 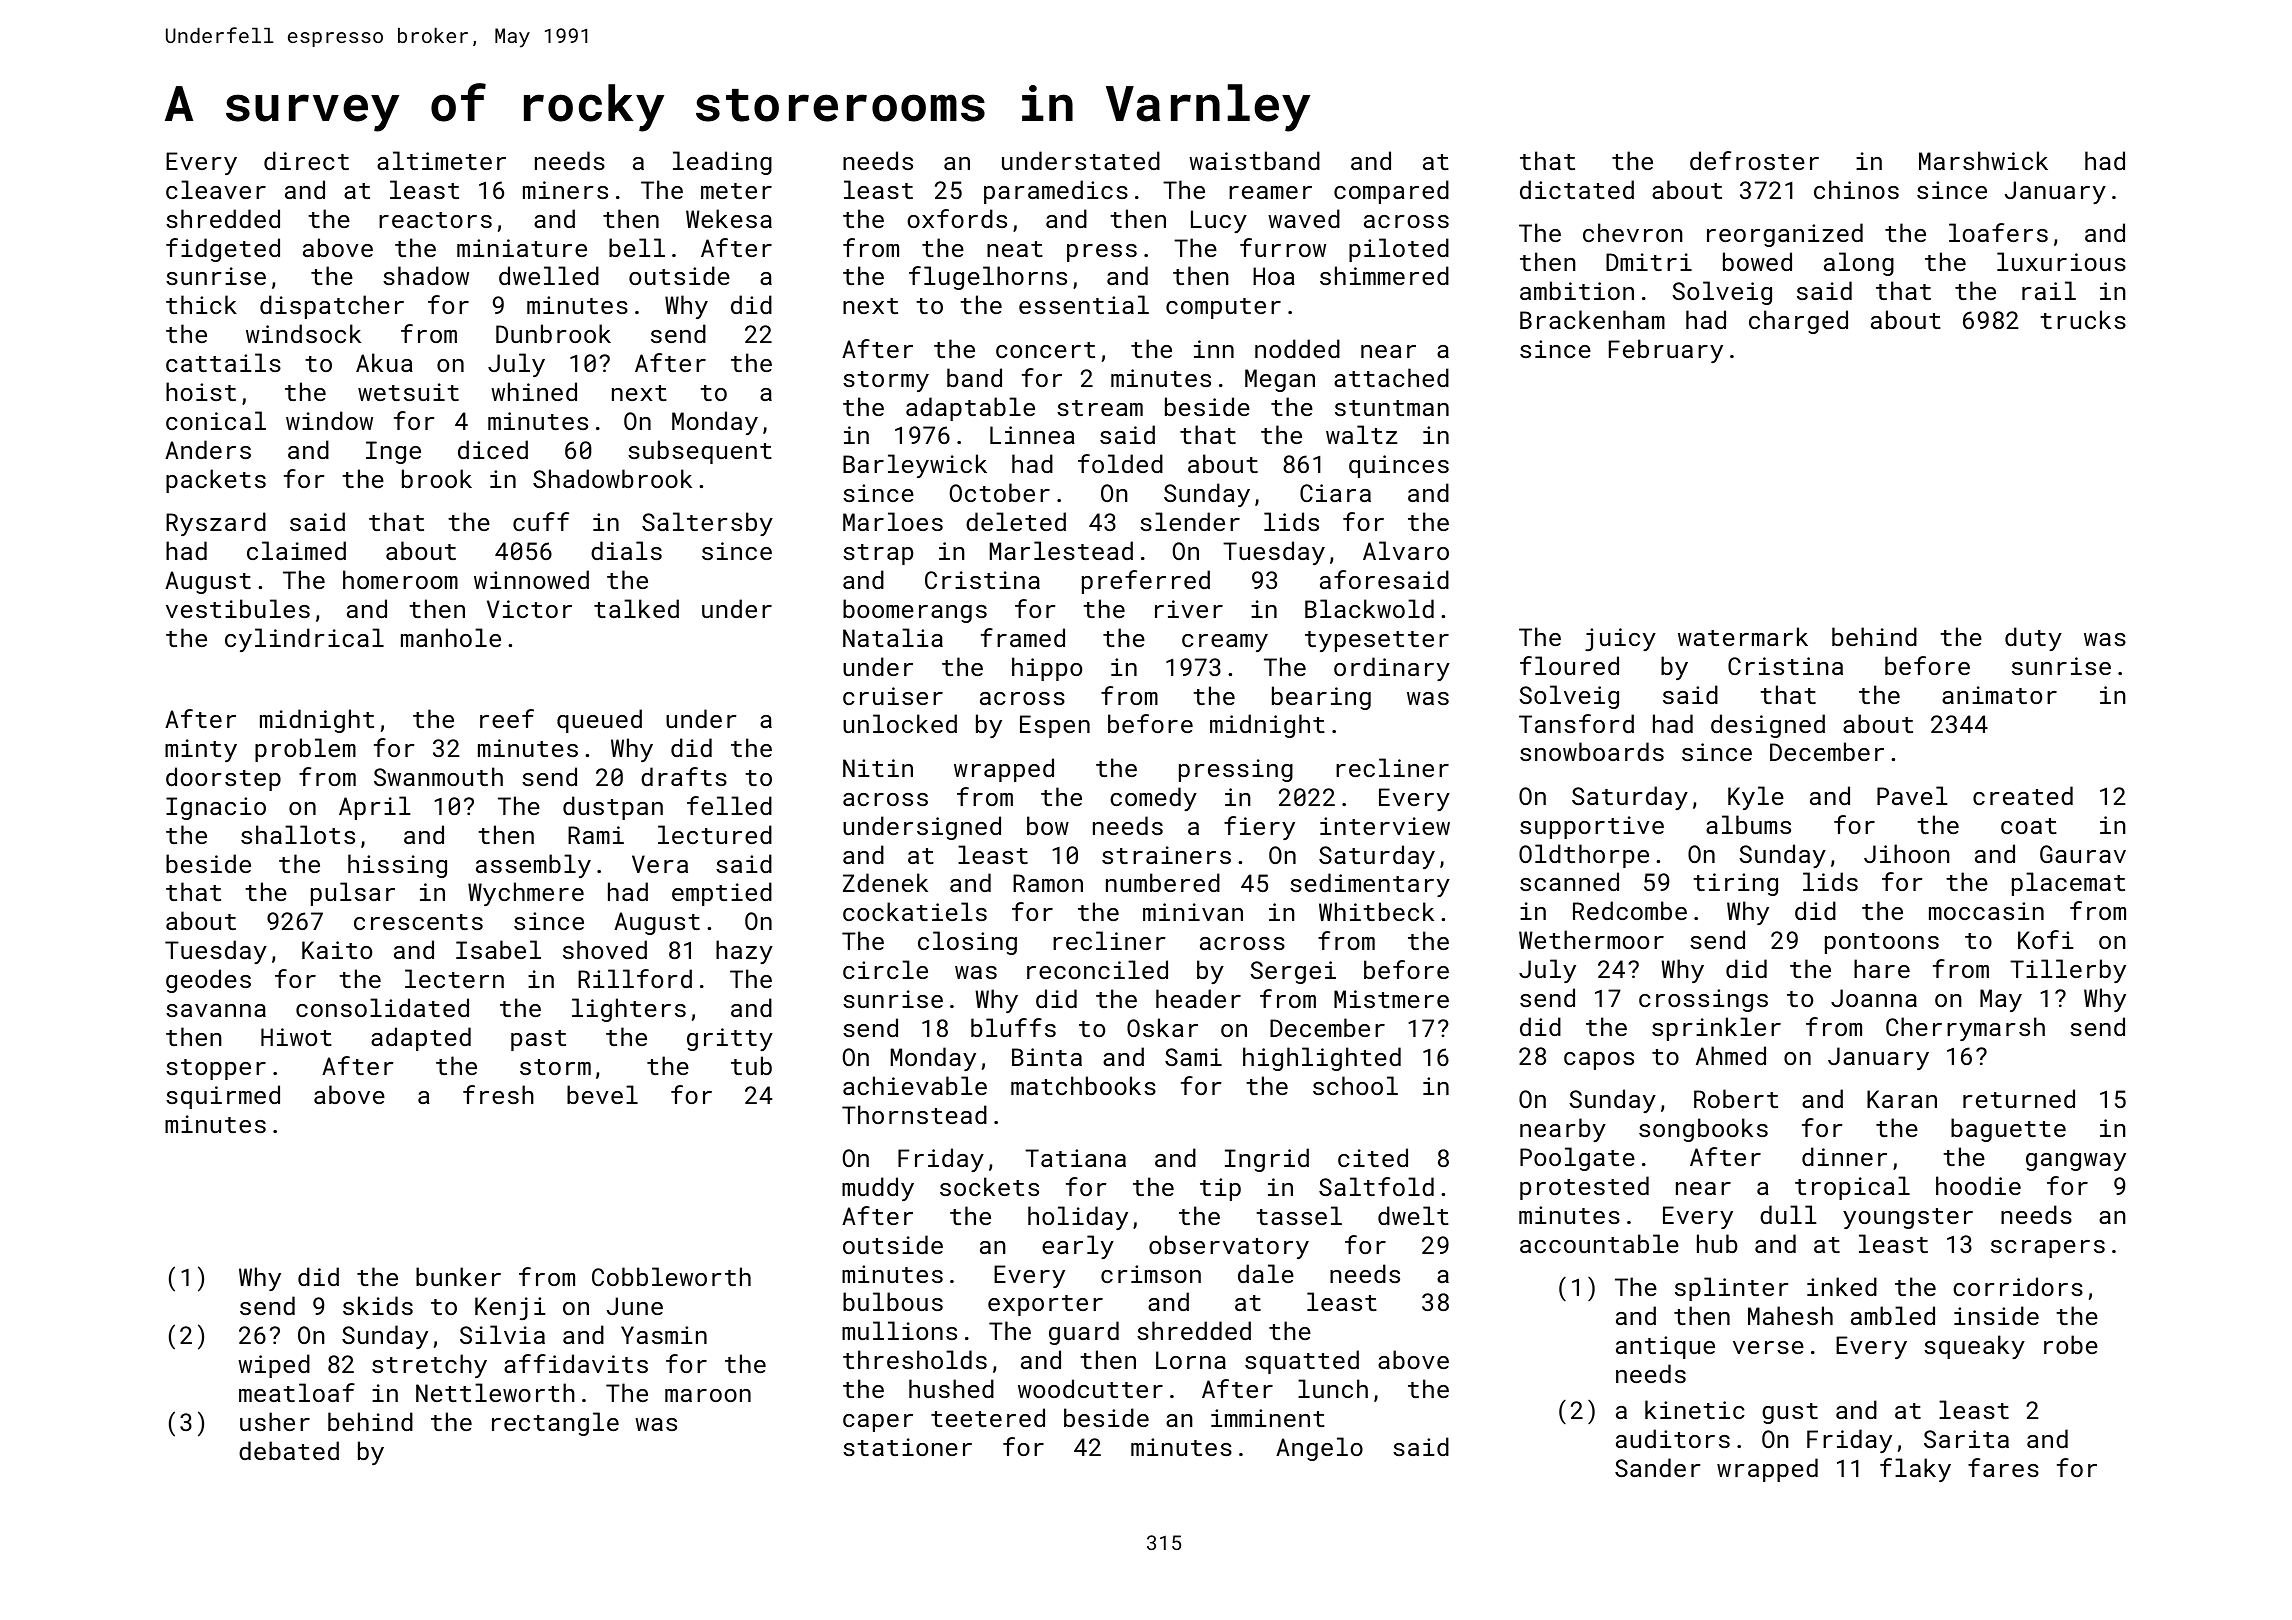 I want to click on whined, so click(x=534, y=391).
